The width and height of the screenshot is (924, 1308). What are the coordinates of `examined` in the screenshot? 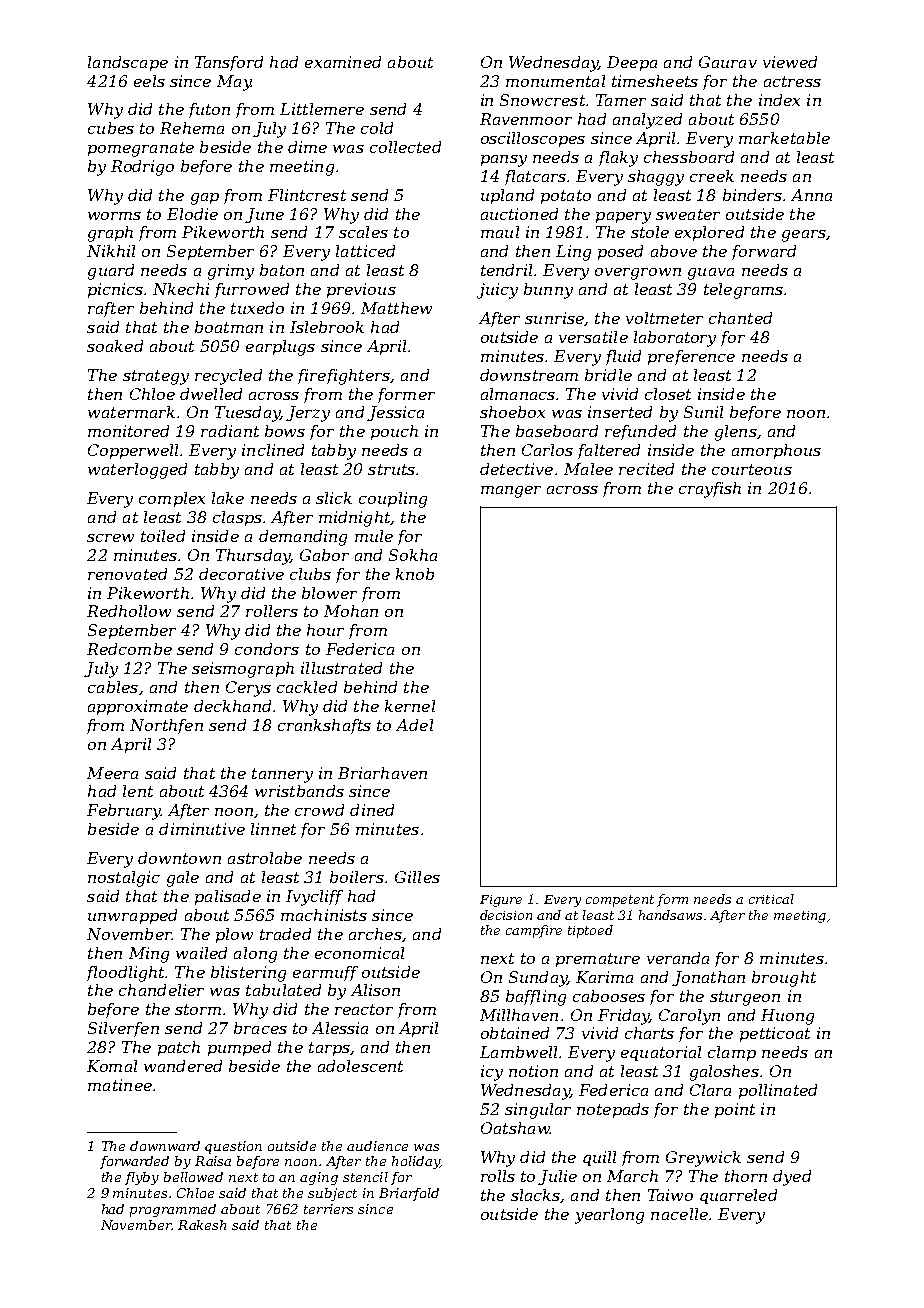 It's located at (343, 62).
